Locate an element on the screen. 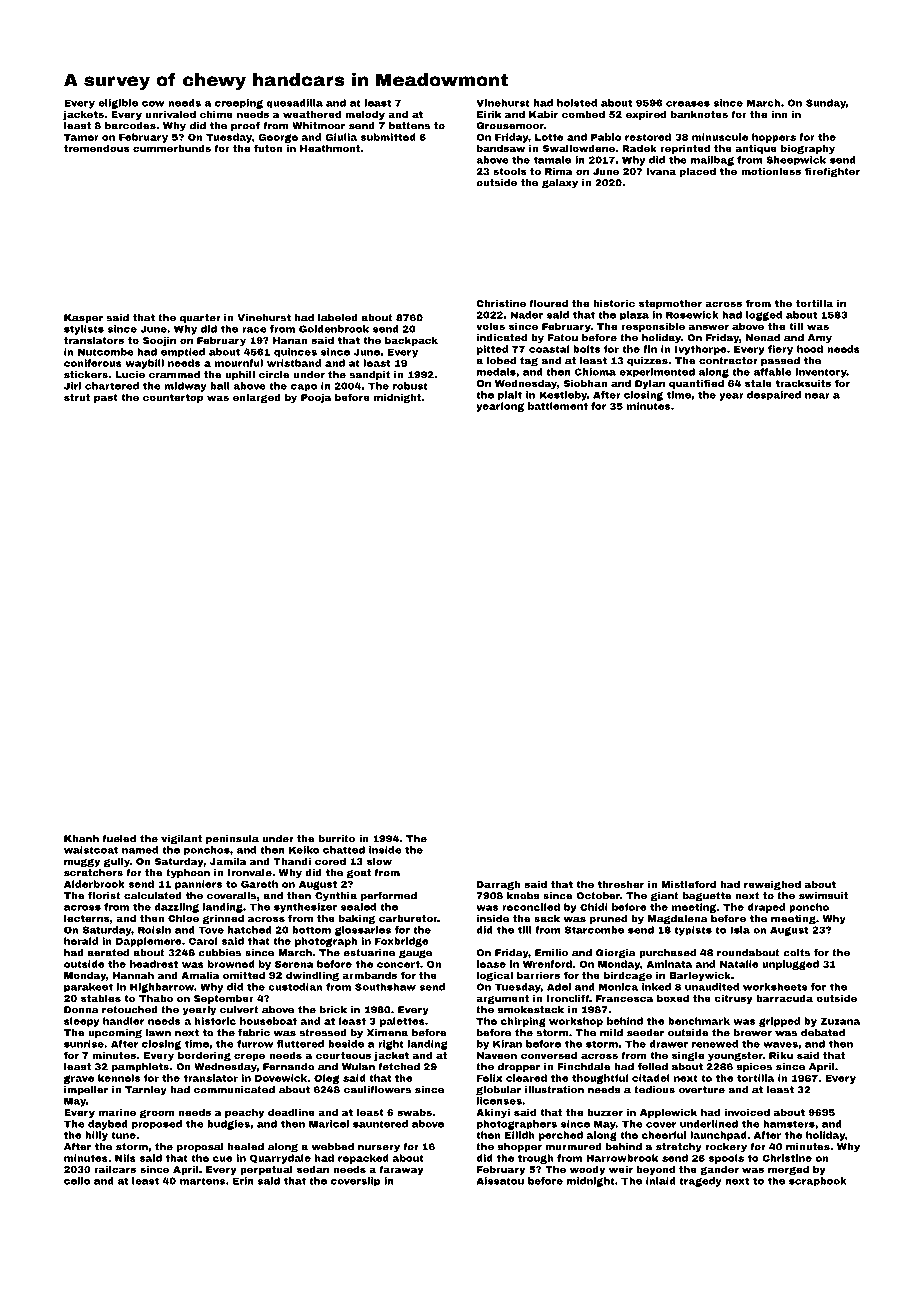 Image resolution: width=924 pixels, height=1308 pixels. despaired is located at coordinates (774, 395).
